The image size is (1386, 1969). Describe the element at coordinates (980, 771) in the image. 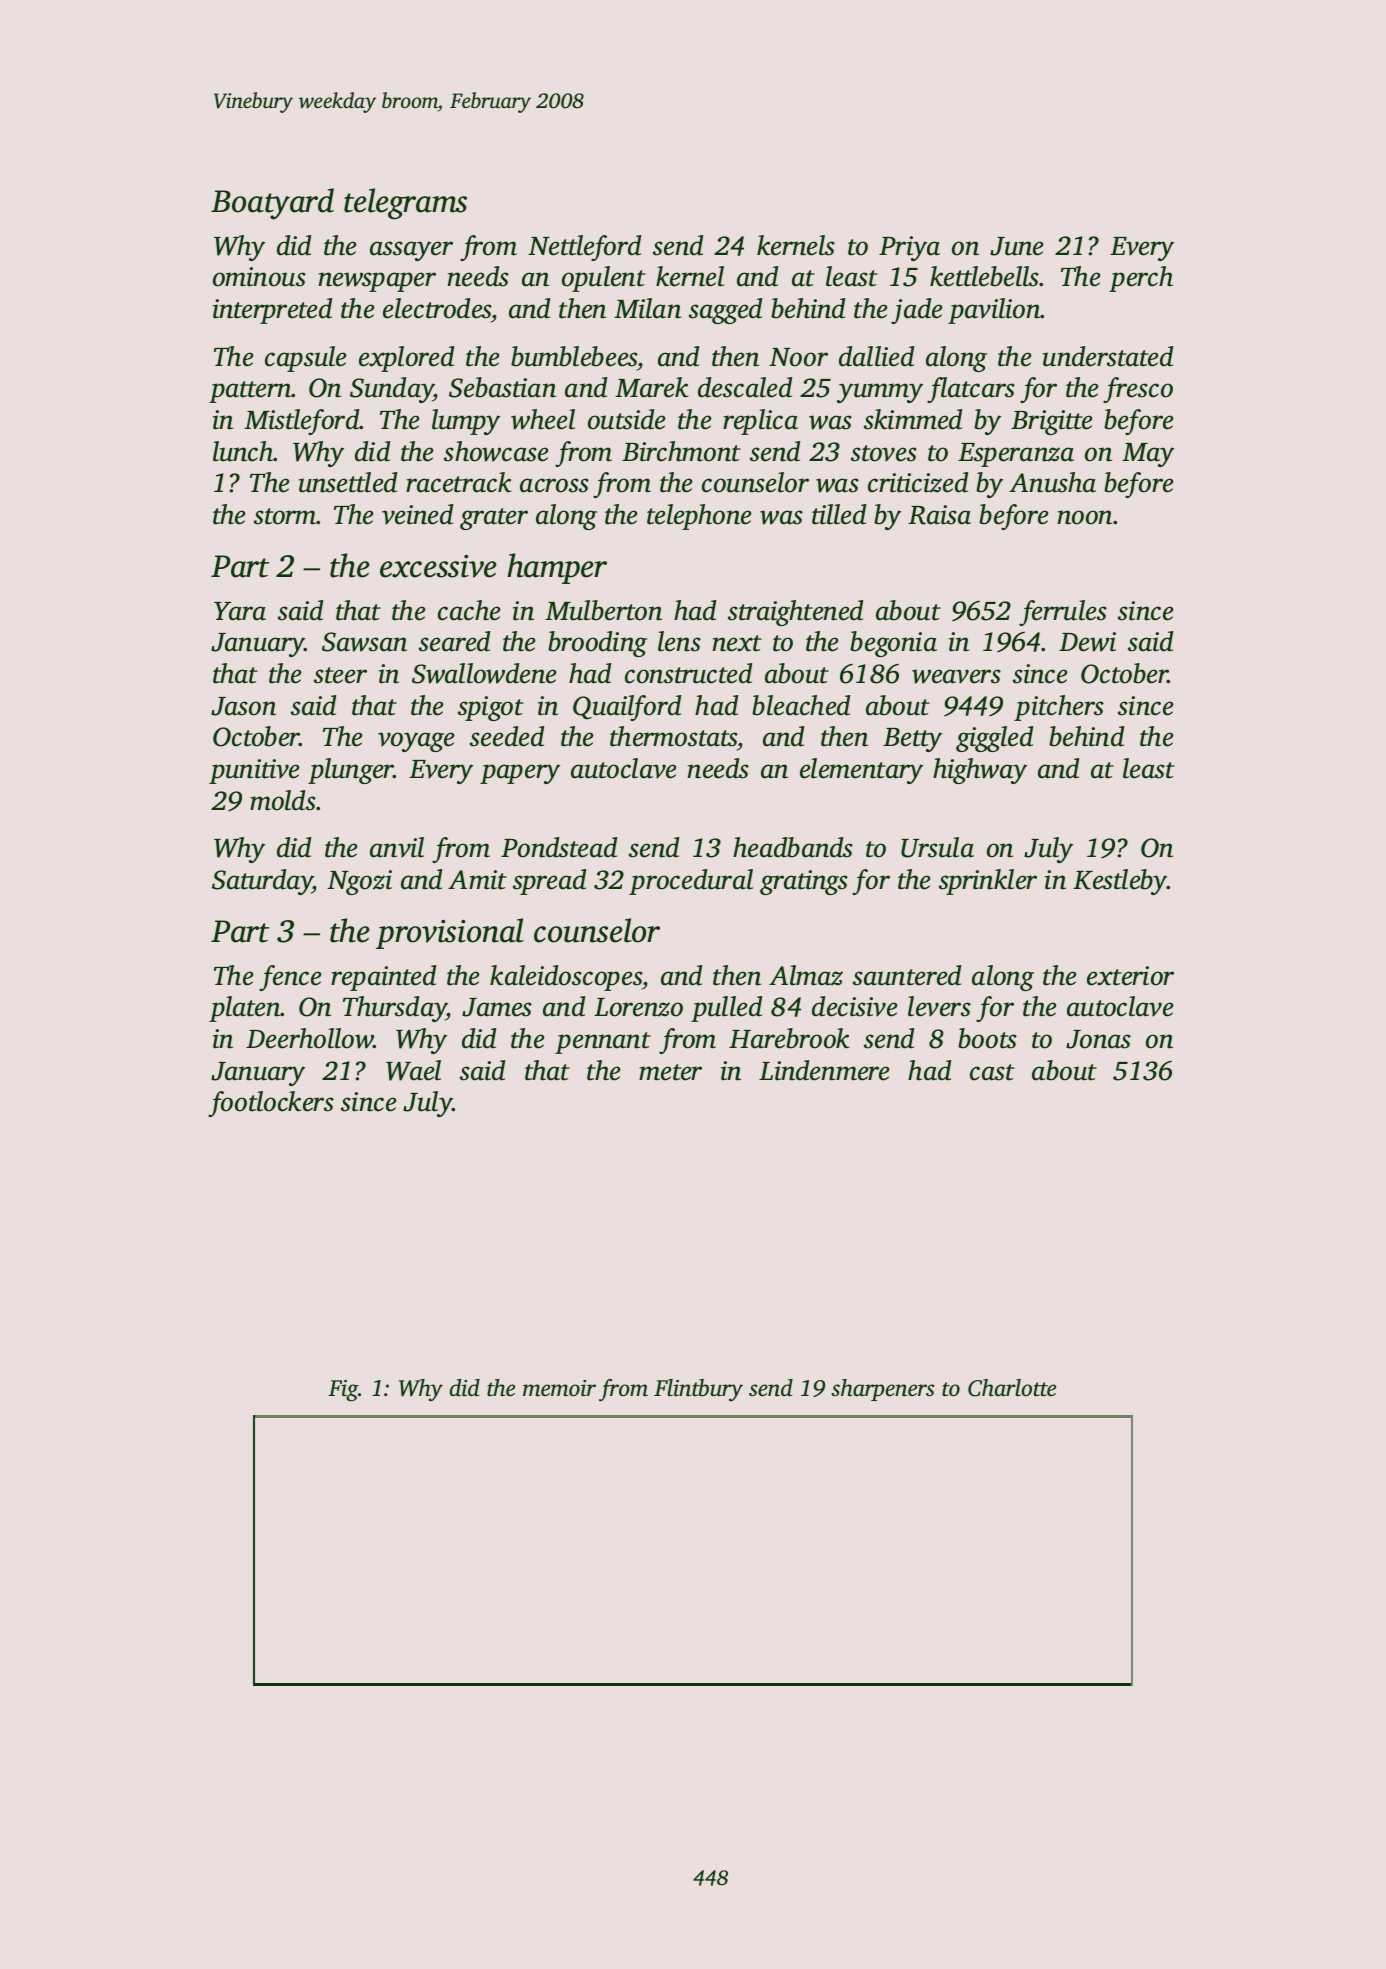

I see `highway` at that location.
